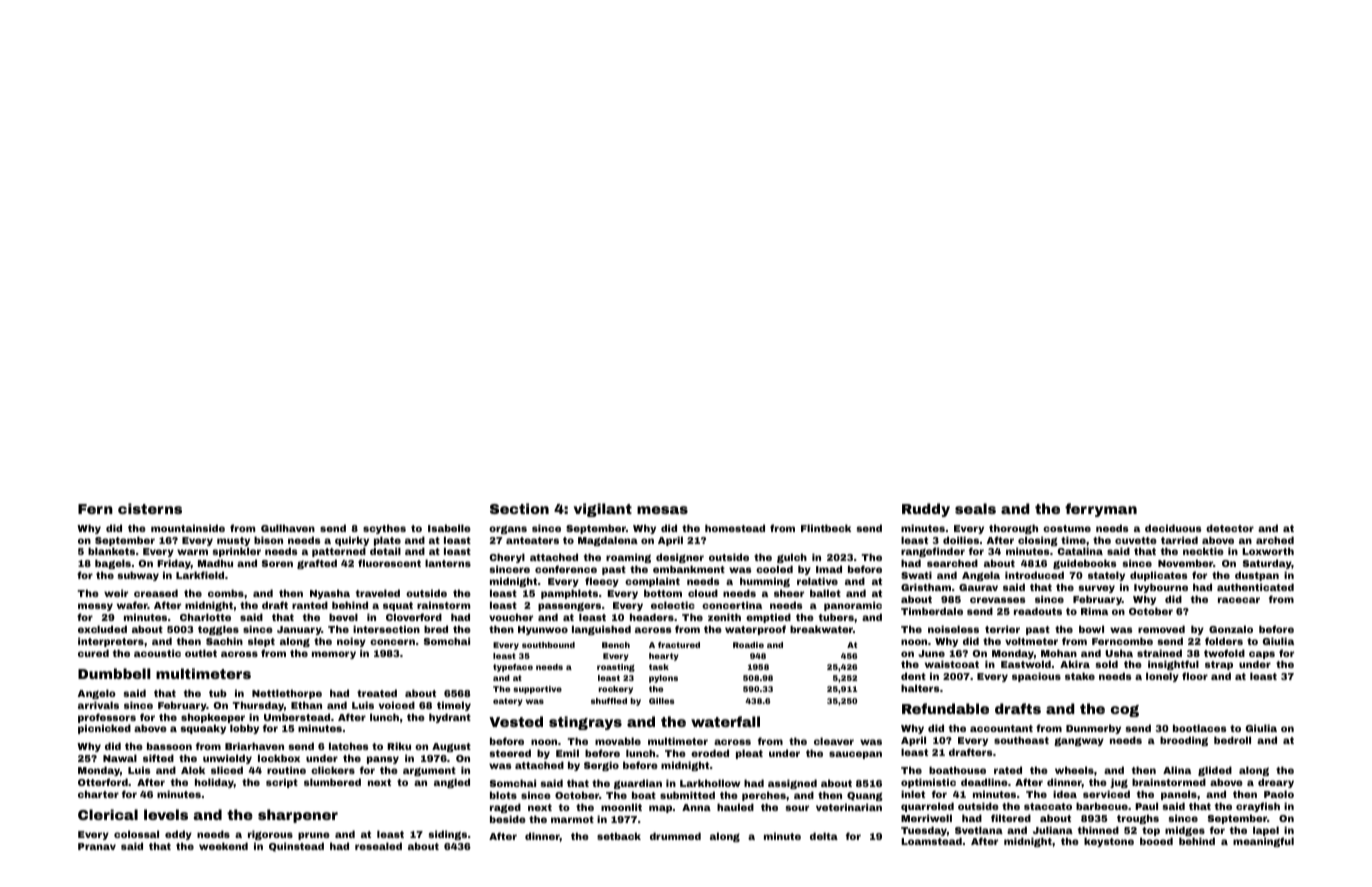 Image resolution: width=1372 pixels, height=887 pixels. Describe the element at coordinates (603, 510) in the screenshot. I see `vigilant` at that location.
